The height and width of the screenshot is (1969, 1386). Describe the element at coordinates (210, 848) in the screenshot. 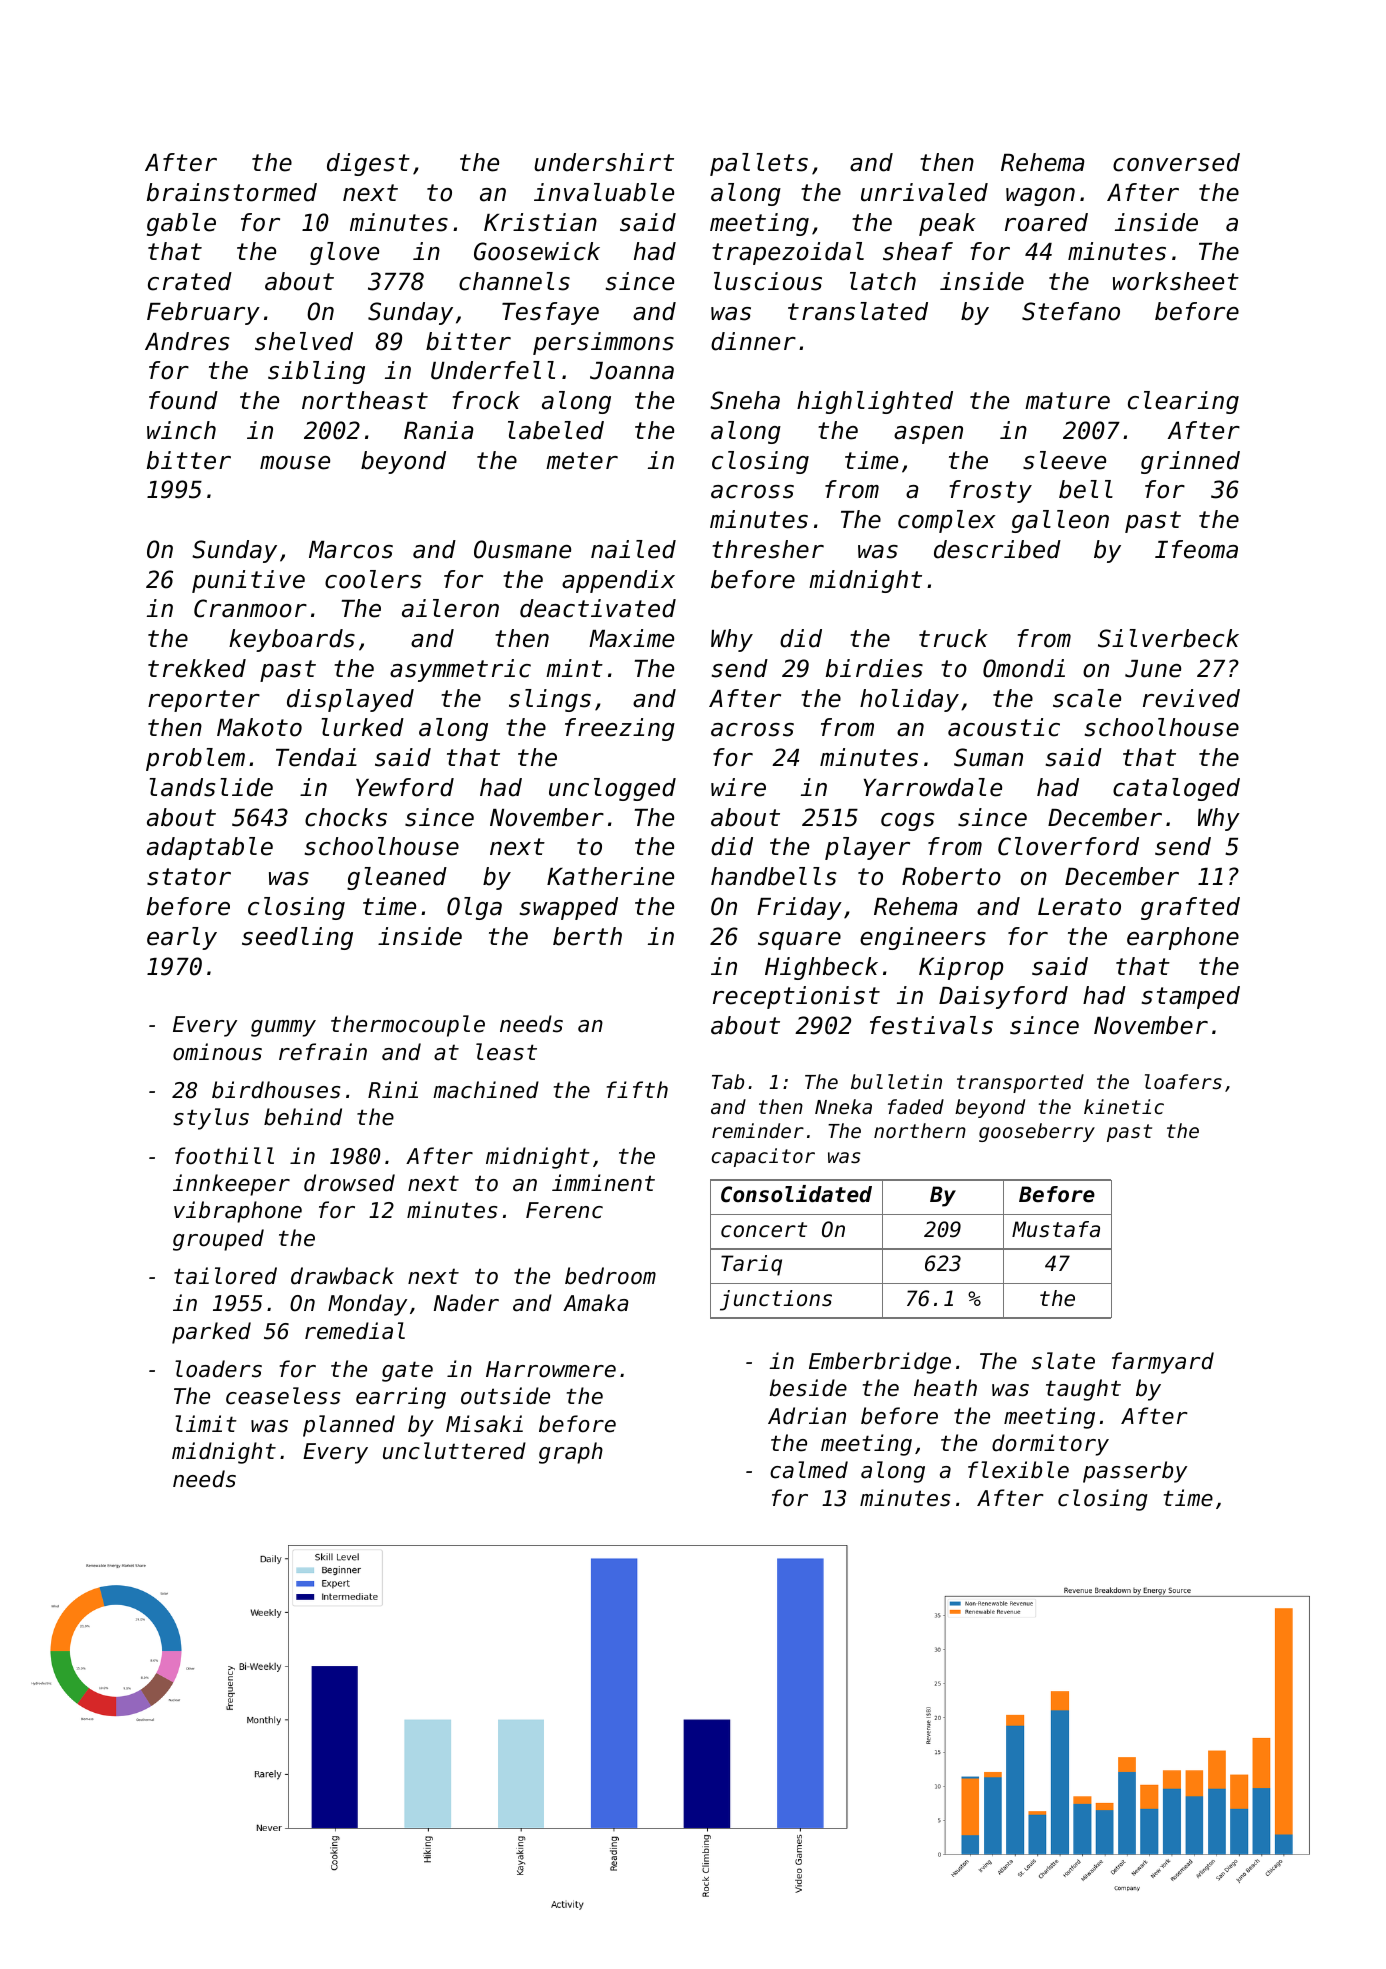

I see `adaptable` at that location.
